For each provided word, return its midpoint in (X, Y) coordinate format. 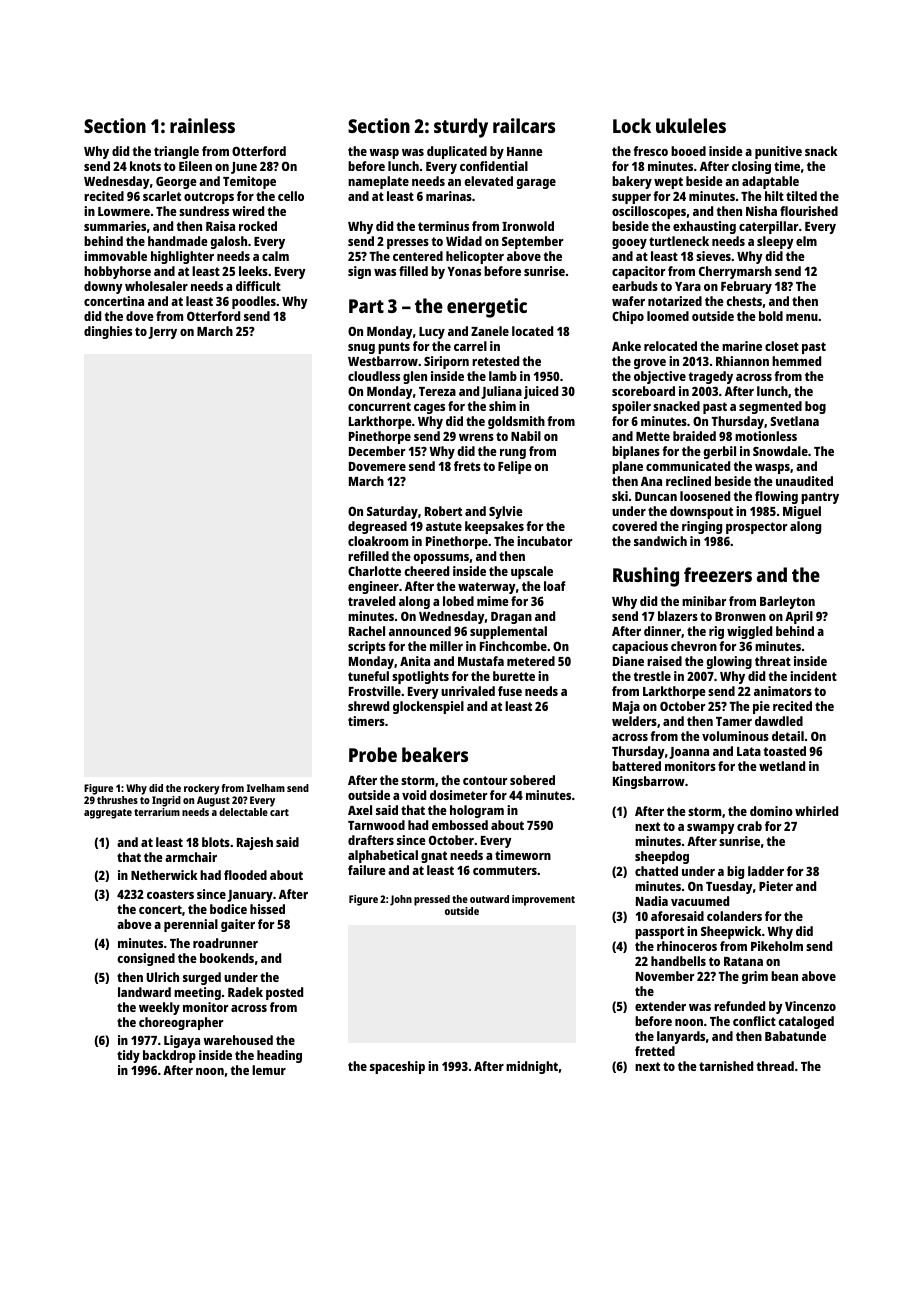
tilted (801, 196)
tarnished (726, 1066)
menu (802, 317)
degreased (377, 527)
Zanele (490, 331)
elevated (488, 181)
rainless (202, 125)
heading (279, 1056)
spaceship (397, 1067)
